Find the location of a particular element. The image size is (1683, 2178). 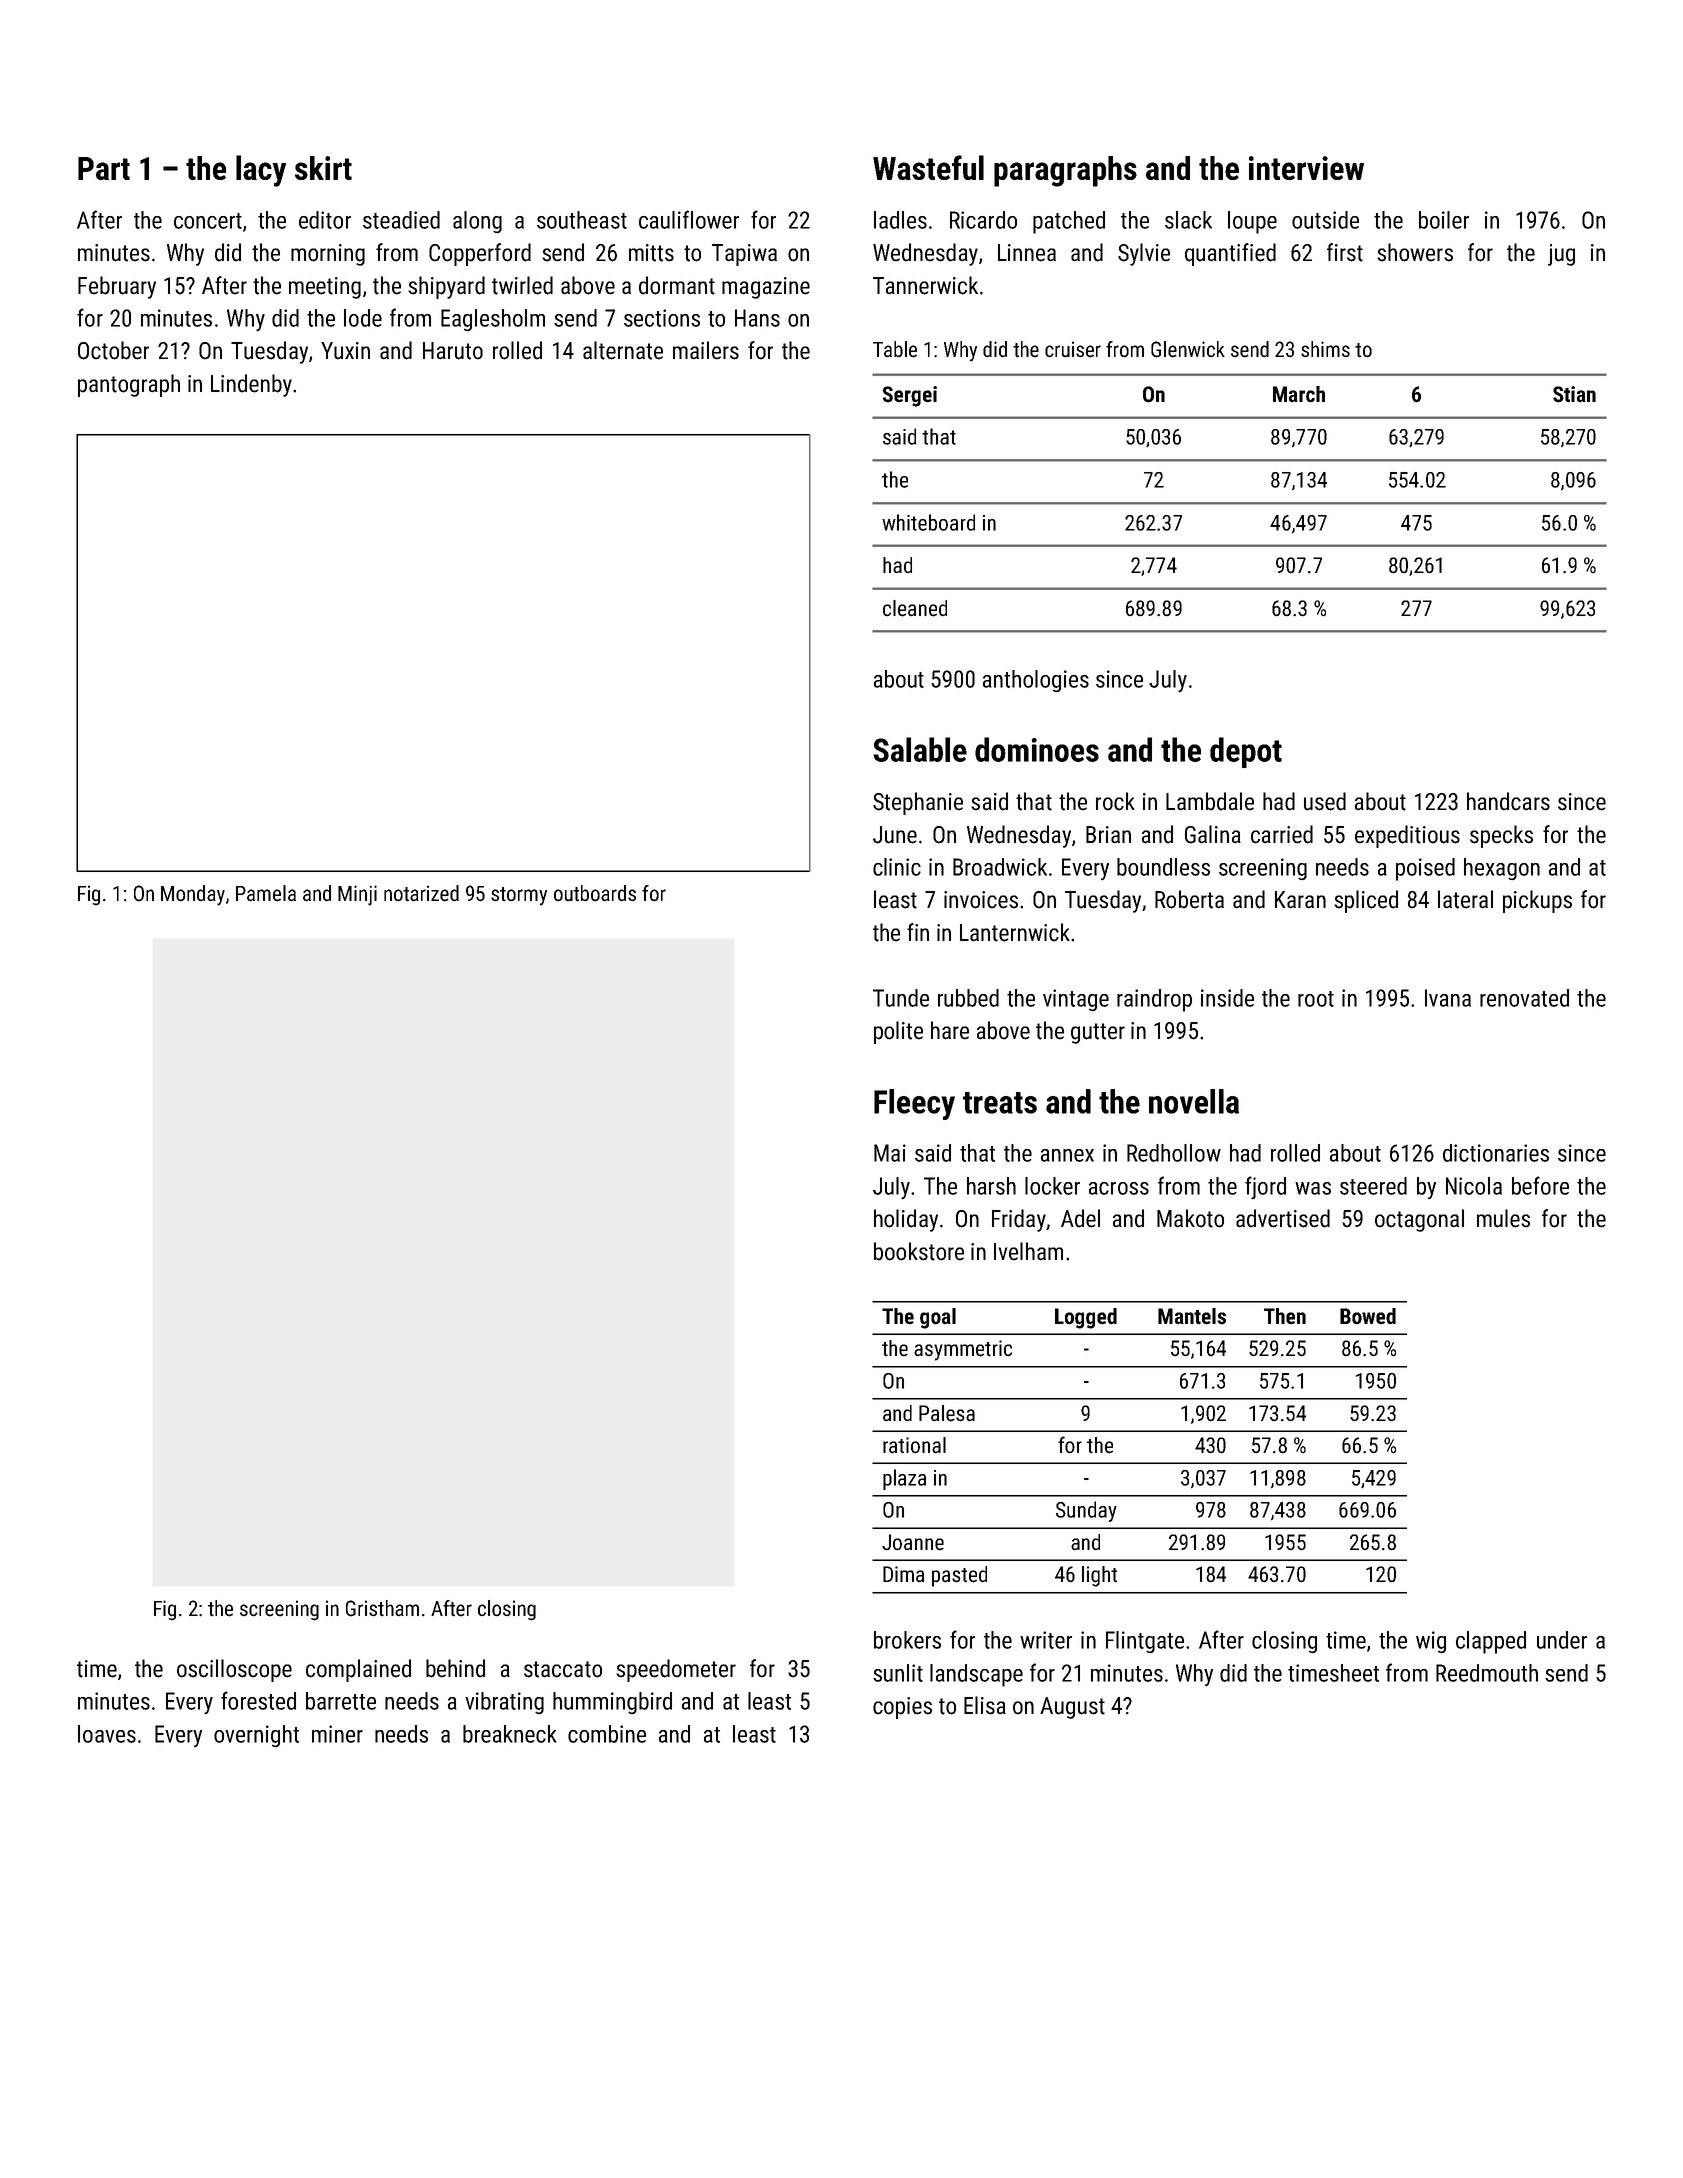

Salable is located at coordinates (920, 749).
